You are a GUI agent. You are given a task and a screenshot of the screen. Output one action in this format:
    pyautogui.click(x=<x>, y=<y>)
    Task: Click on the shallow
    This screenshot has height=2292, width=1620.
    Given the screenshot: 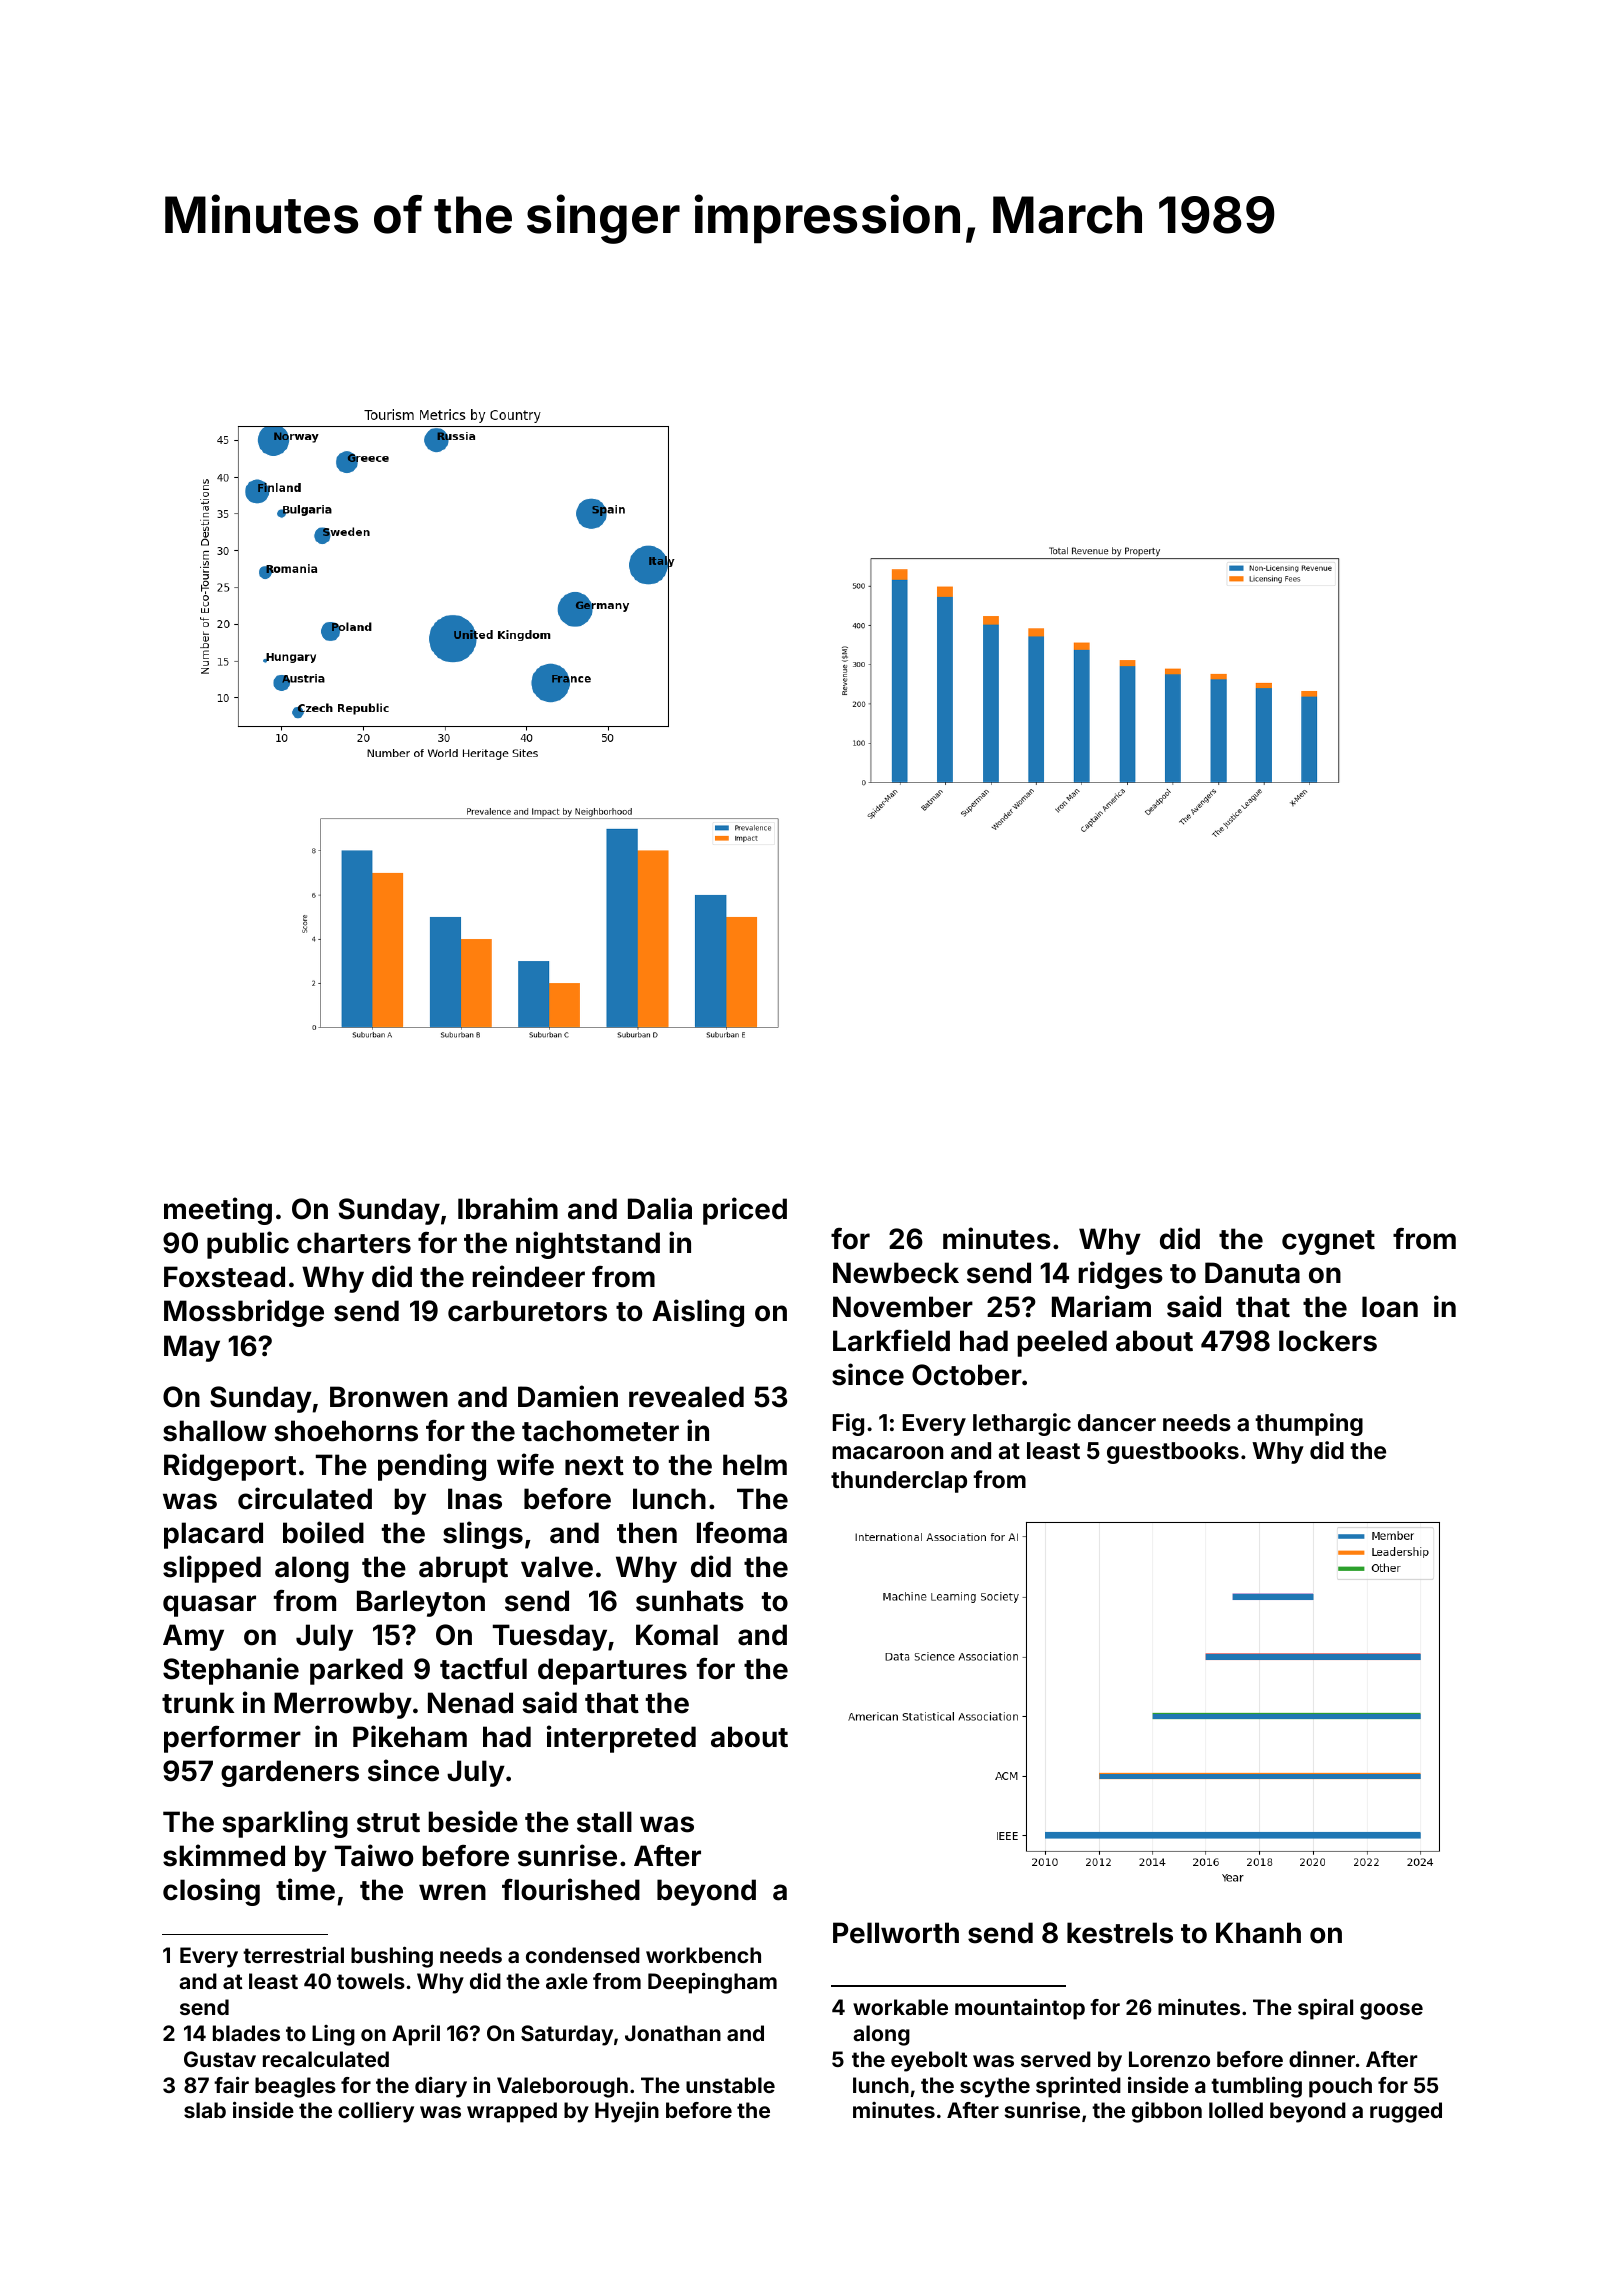 What is the action you would take?
    pyautogui.click(x=215, y=1431)
